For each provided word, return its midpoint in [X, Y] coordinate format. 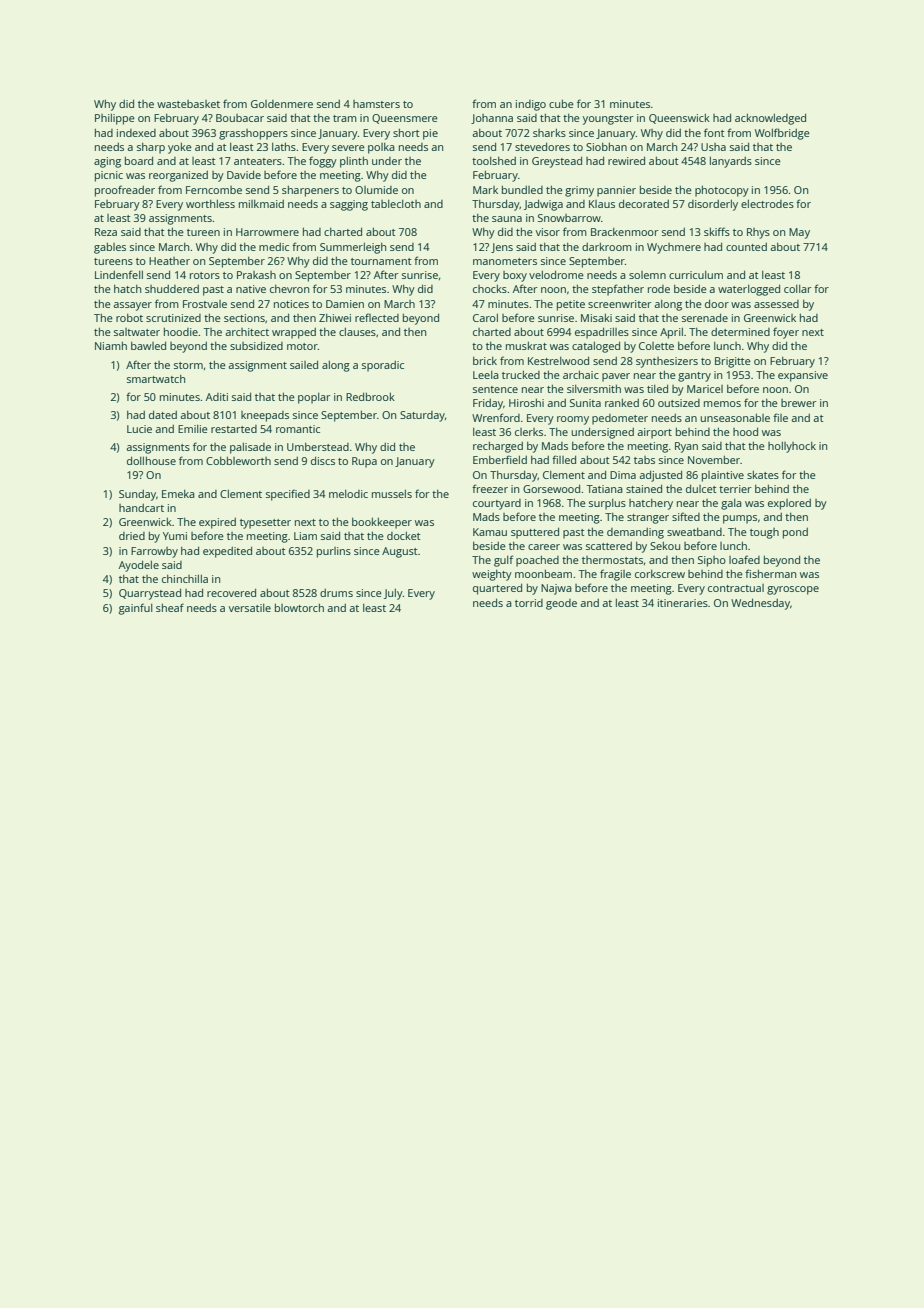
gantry [694, 377]
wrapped [294, 333]
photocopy [722, 191]
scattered [609, 546]
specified [288, 495]
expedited [227, 552]
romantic [298, 429]
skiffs [717, 231]
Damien [345, 304]
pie [430, 134]
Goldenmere [282, 104]
